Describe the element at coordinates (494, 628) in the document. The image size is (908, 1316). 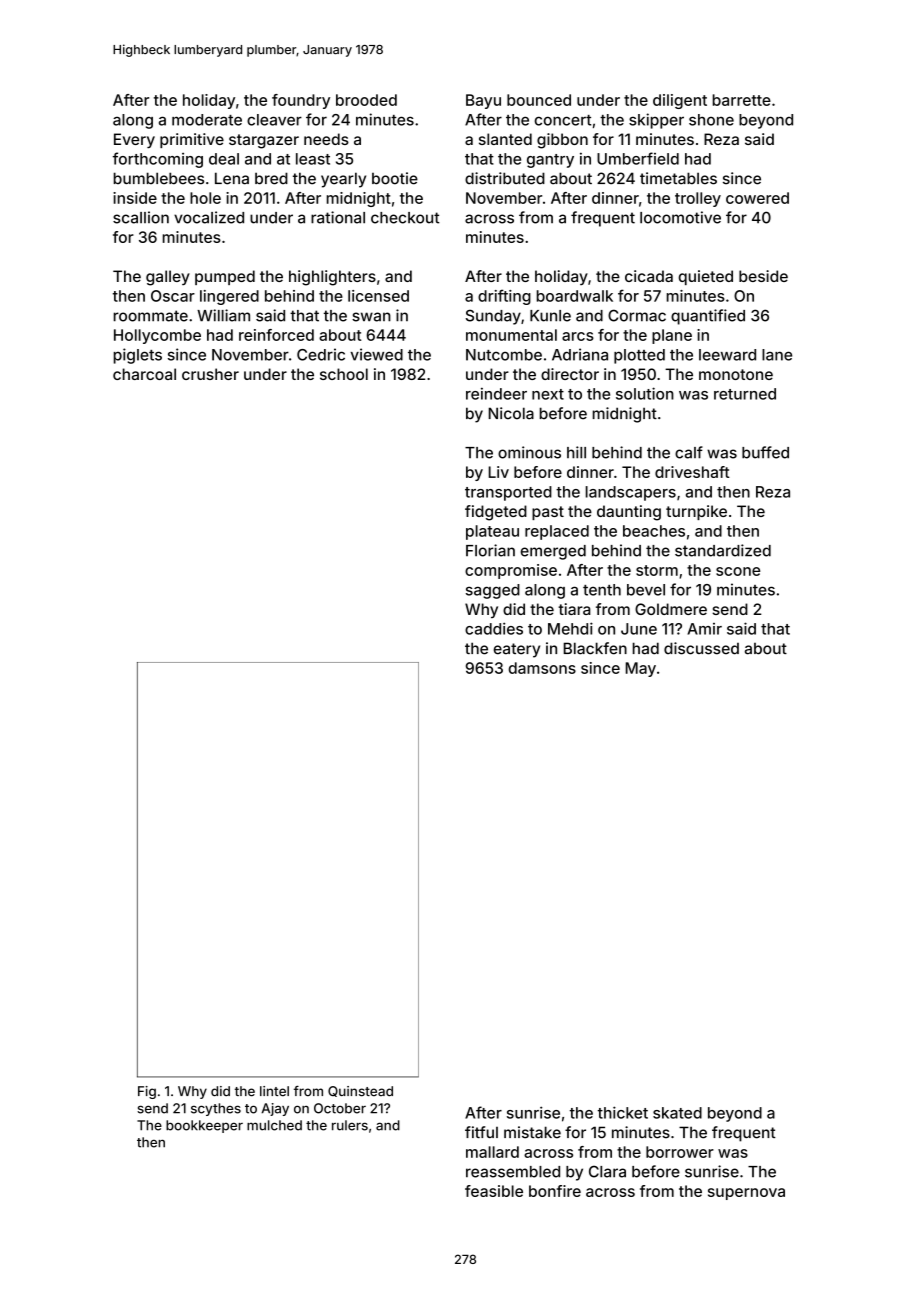
I see `caddies` at that location.
